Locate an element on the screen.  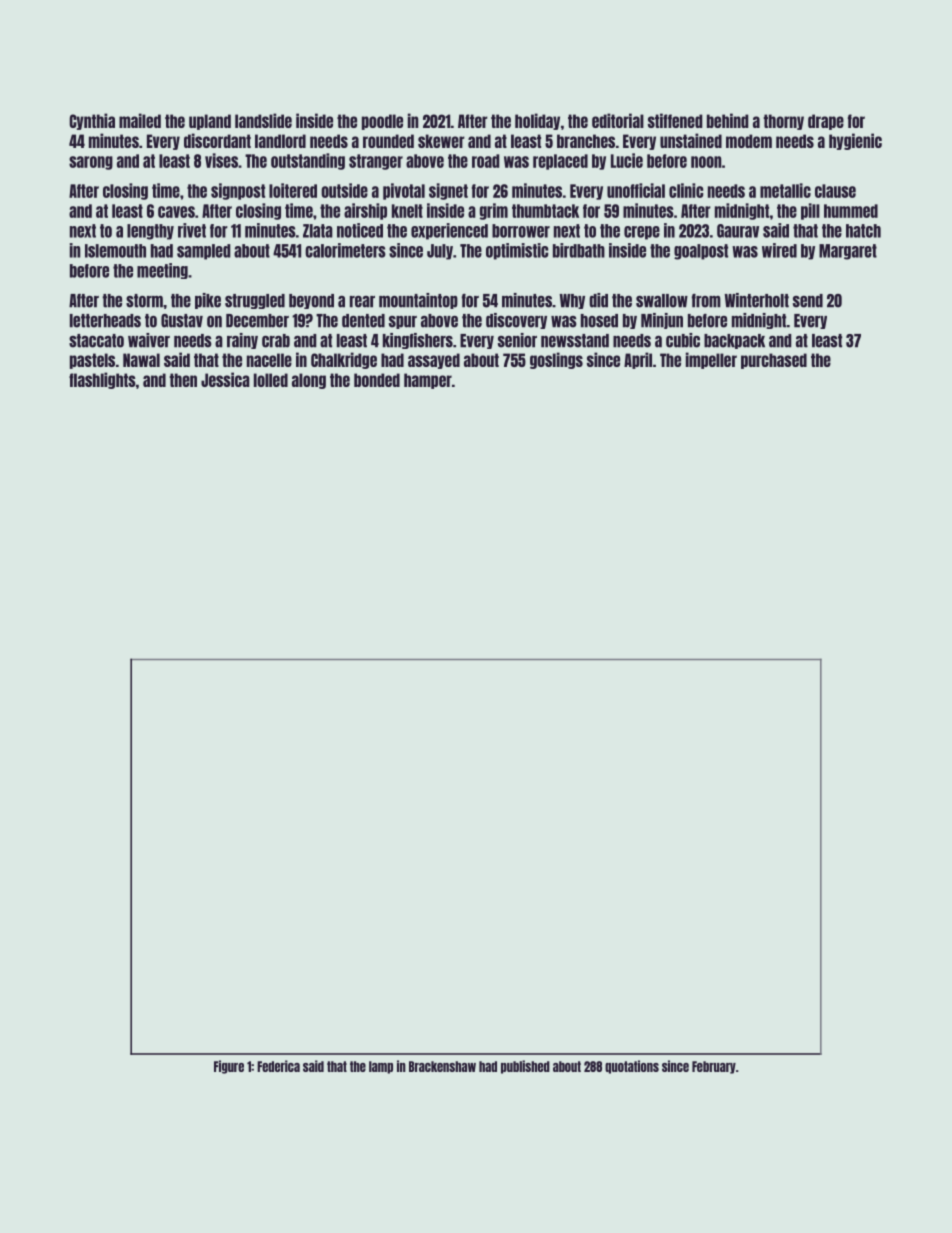
lolled is located at coordinates (271, 380).
